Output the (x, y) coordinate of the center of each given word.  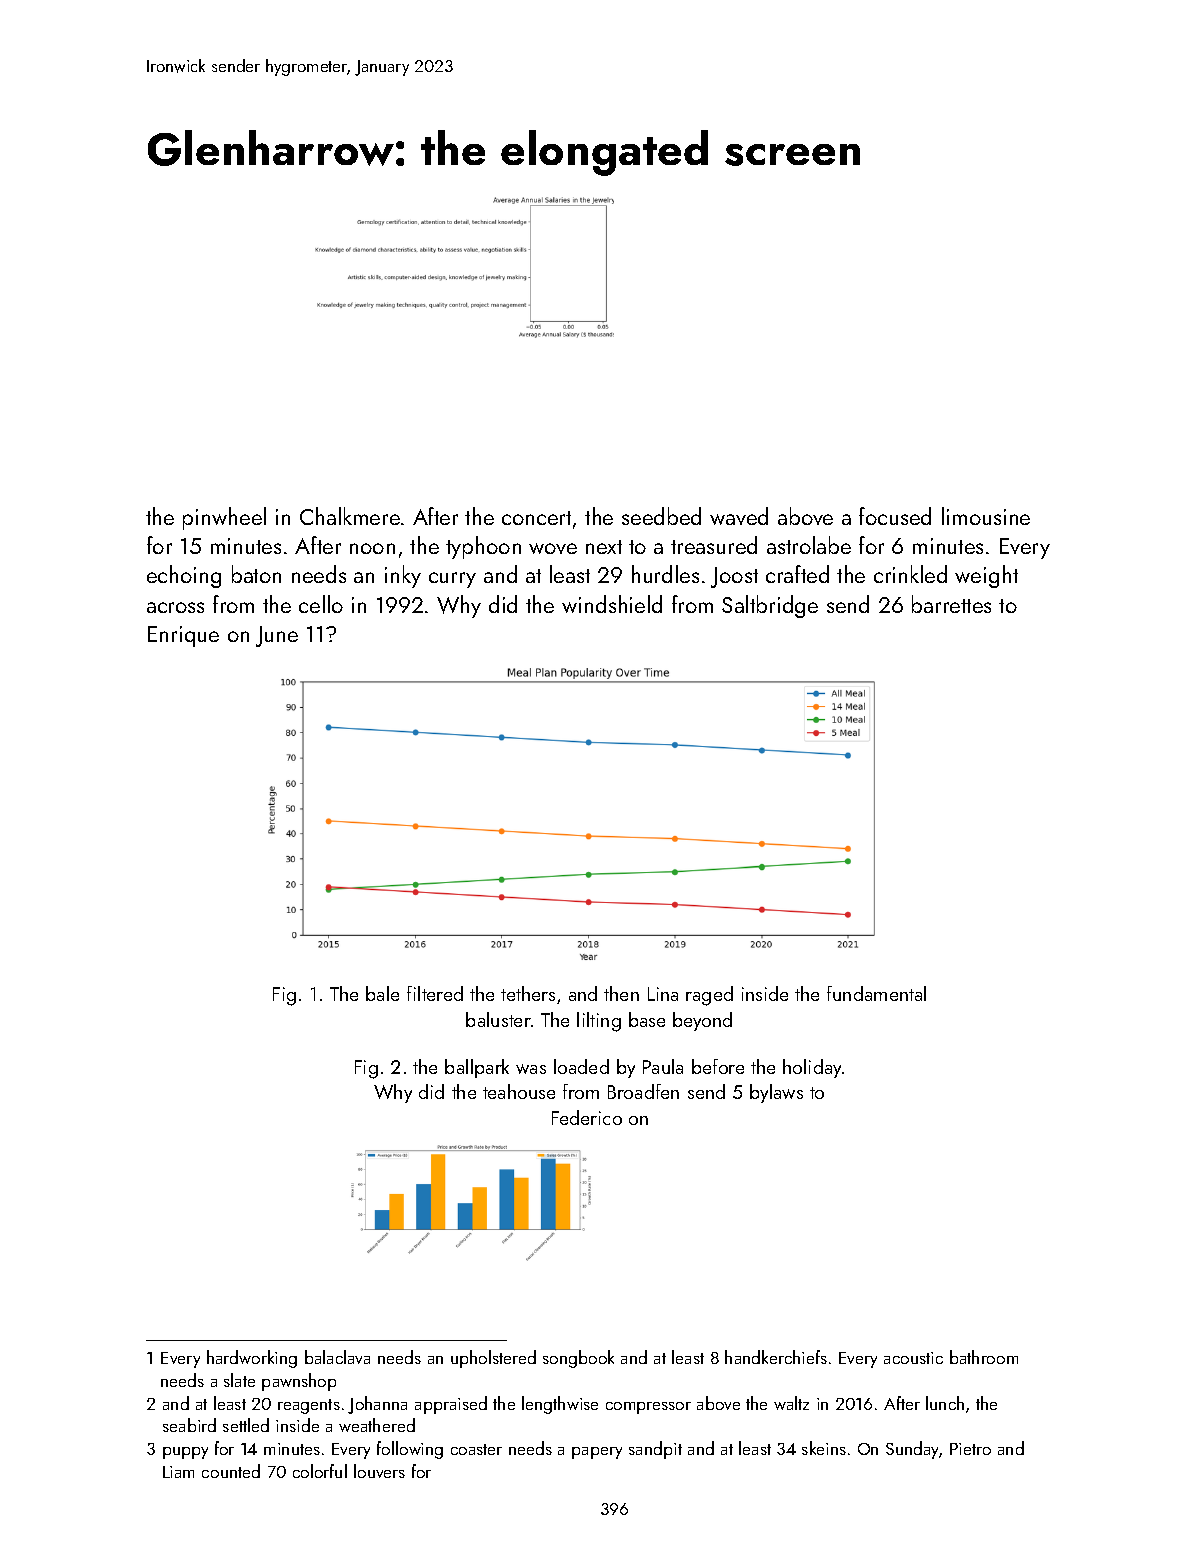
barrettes (951, 604)
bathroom (984, 1357)
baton (256, 574)
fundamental (876, 993)
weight (986, 576)
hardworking (252, 1359)
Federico (587, 1117)
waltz (791, 1403)
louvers (379, 1471)
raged (709, 996)
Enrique (183, 636)
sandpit (655, 1450)
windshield (612, 604)
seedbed (661, 516)
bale (382, 993)
